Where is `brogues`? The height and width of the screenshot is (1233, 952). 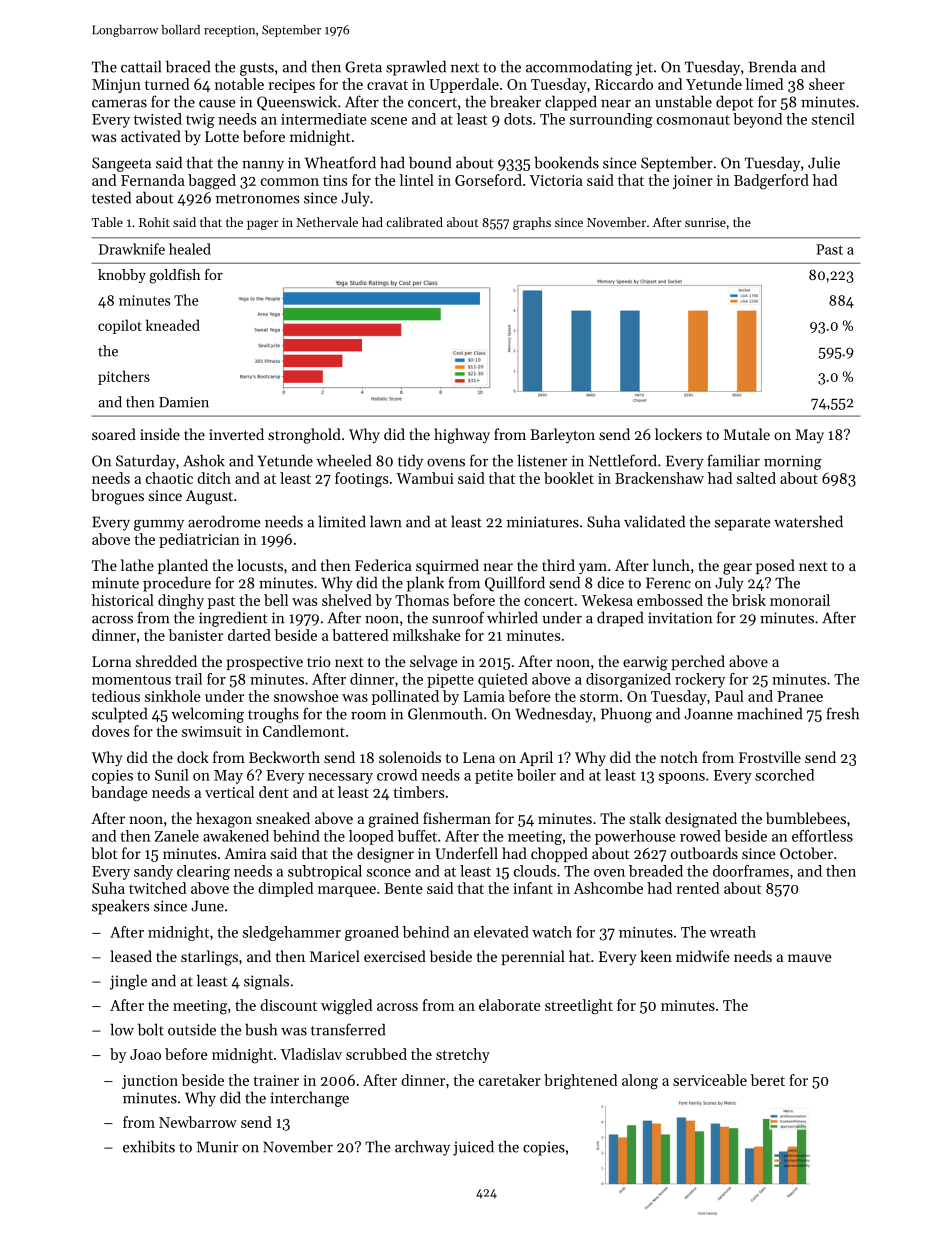 brogues is located at coordinates (117, 497).
